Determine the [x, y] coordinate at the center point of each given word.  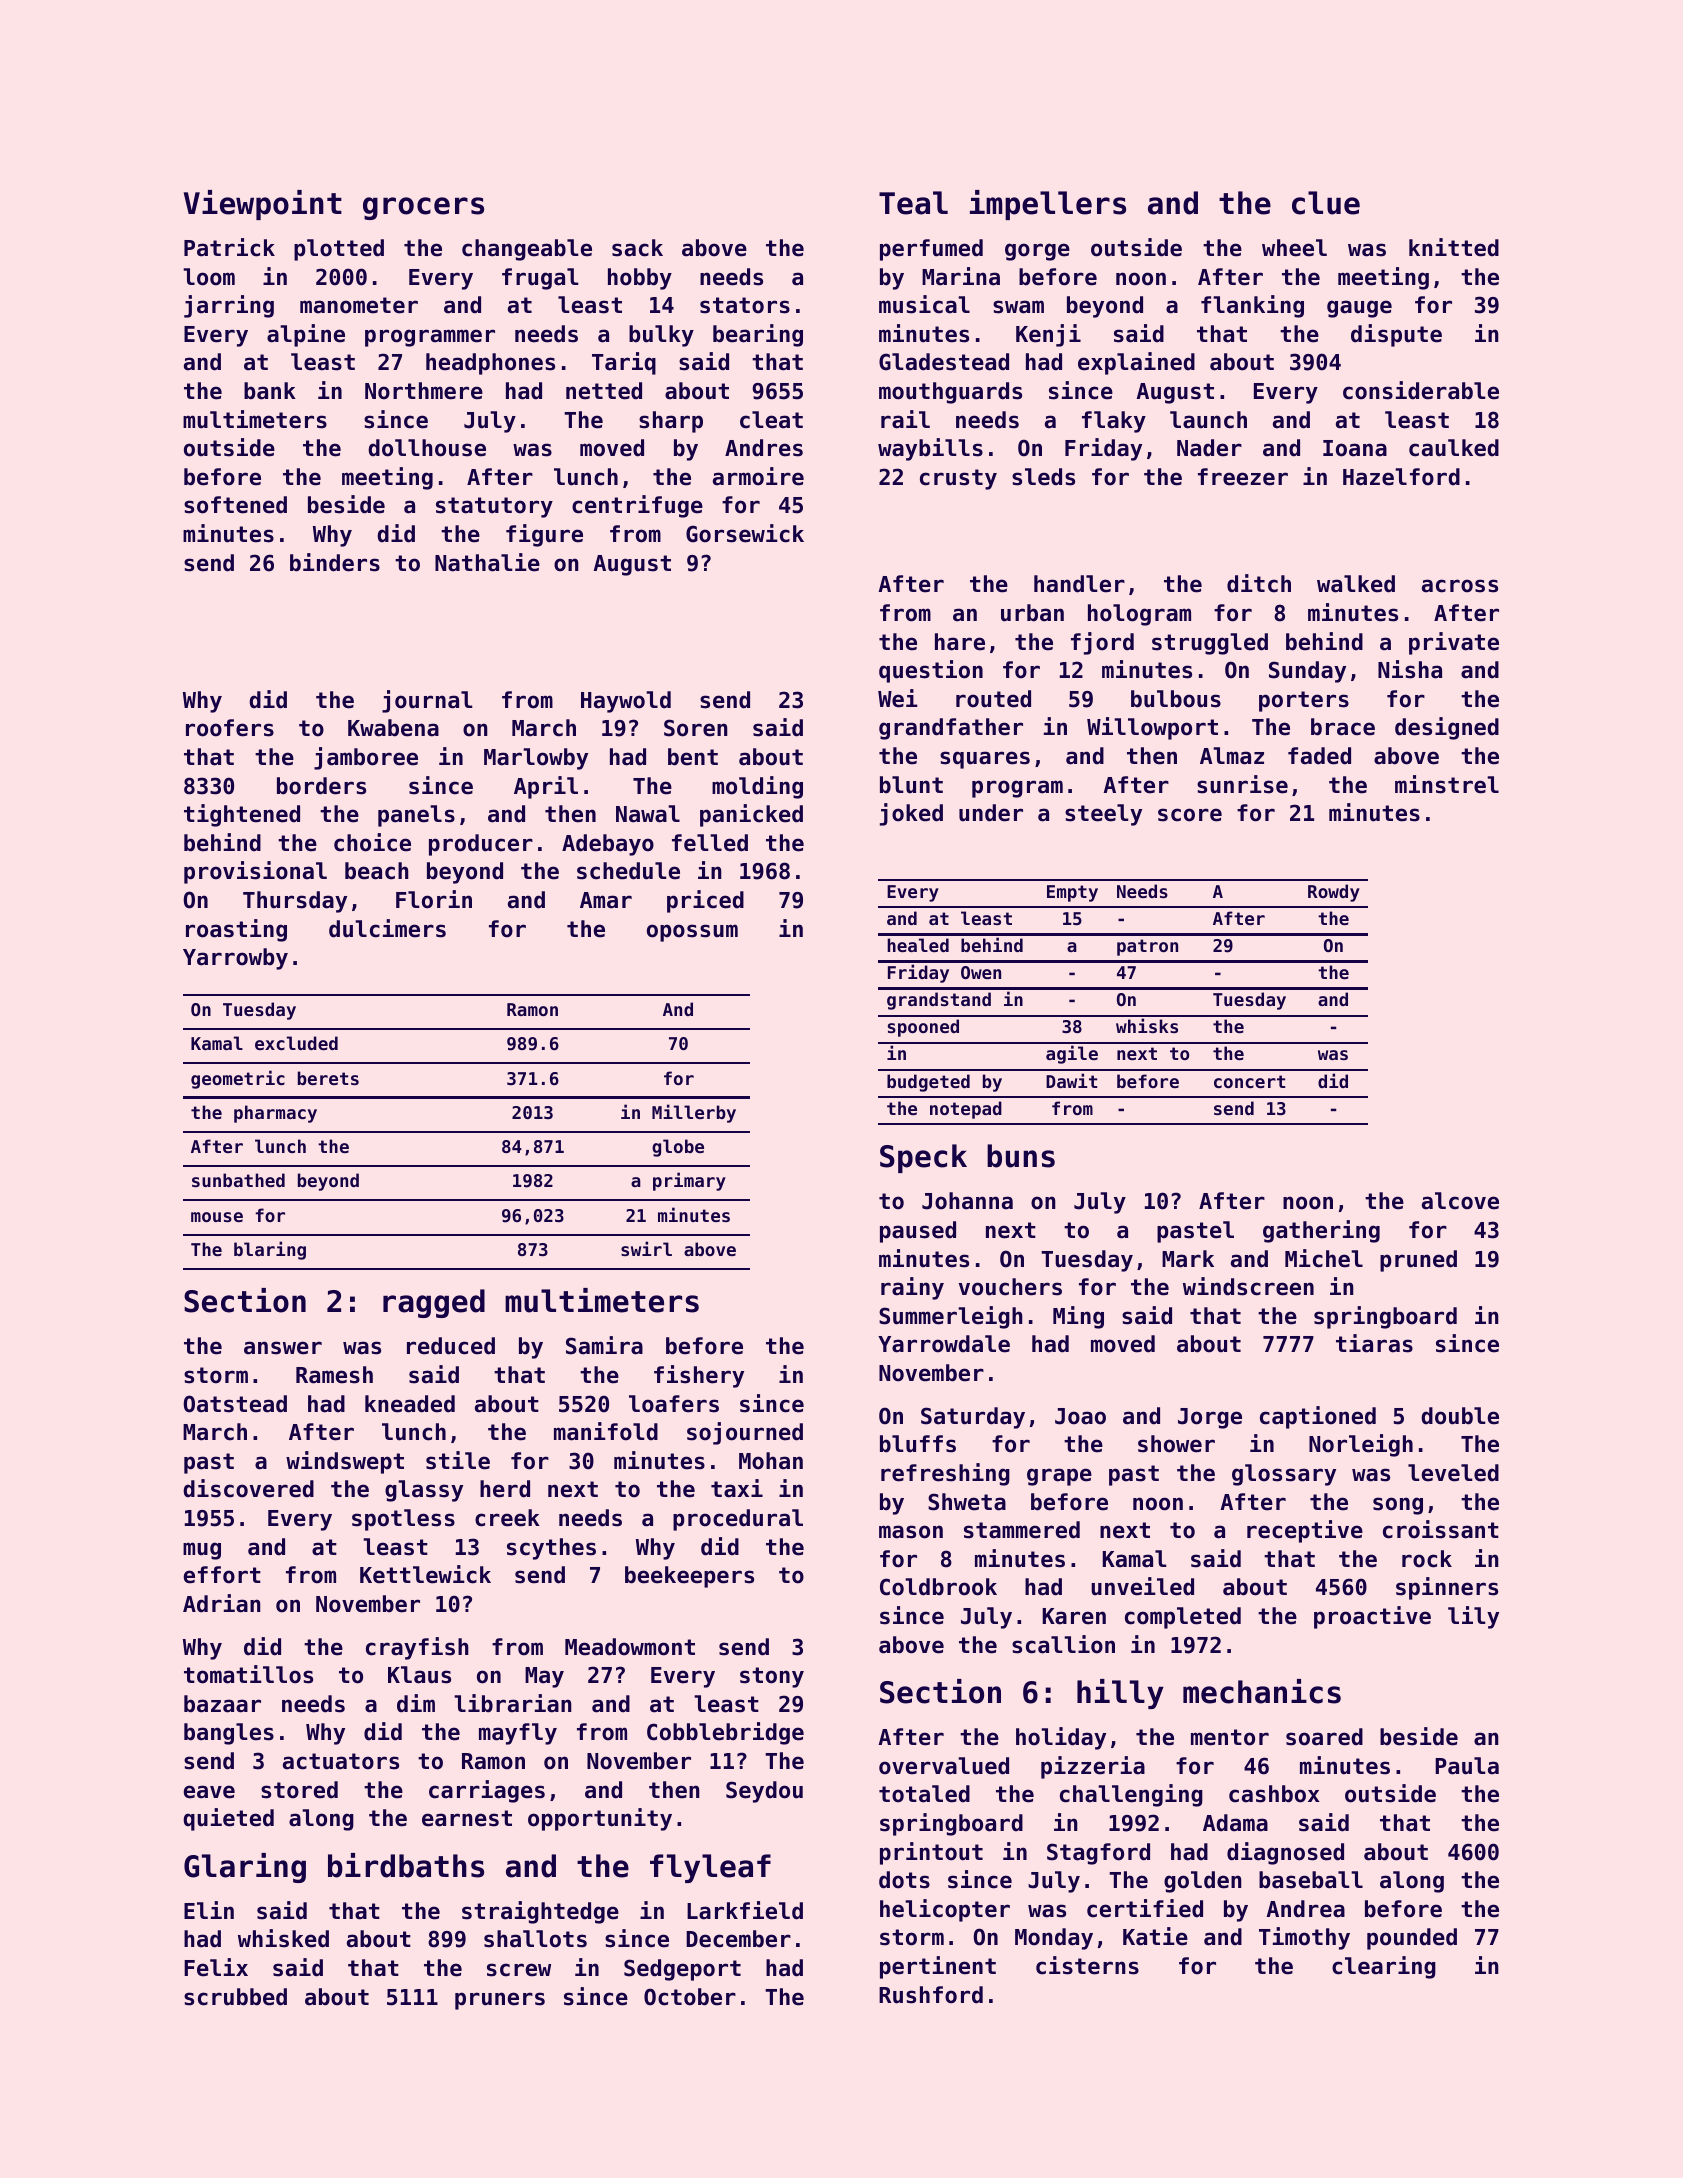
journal [427, 701]
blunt [911, 785]
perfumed [931, 250]
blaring [270, 1250]
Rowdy [1334, 893]
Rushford [931, 1995]
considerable [1421, 390]
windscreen [1248, 1286]
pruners [500, 2001]
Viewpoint [263, 205]
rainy [912, 1288]
